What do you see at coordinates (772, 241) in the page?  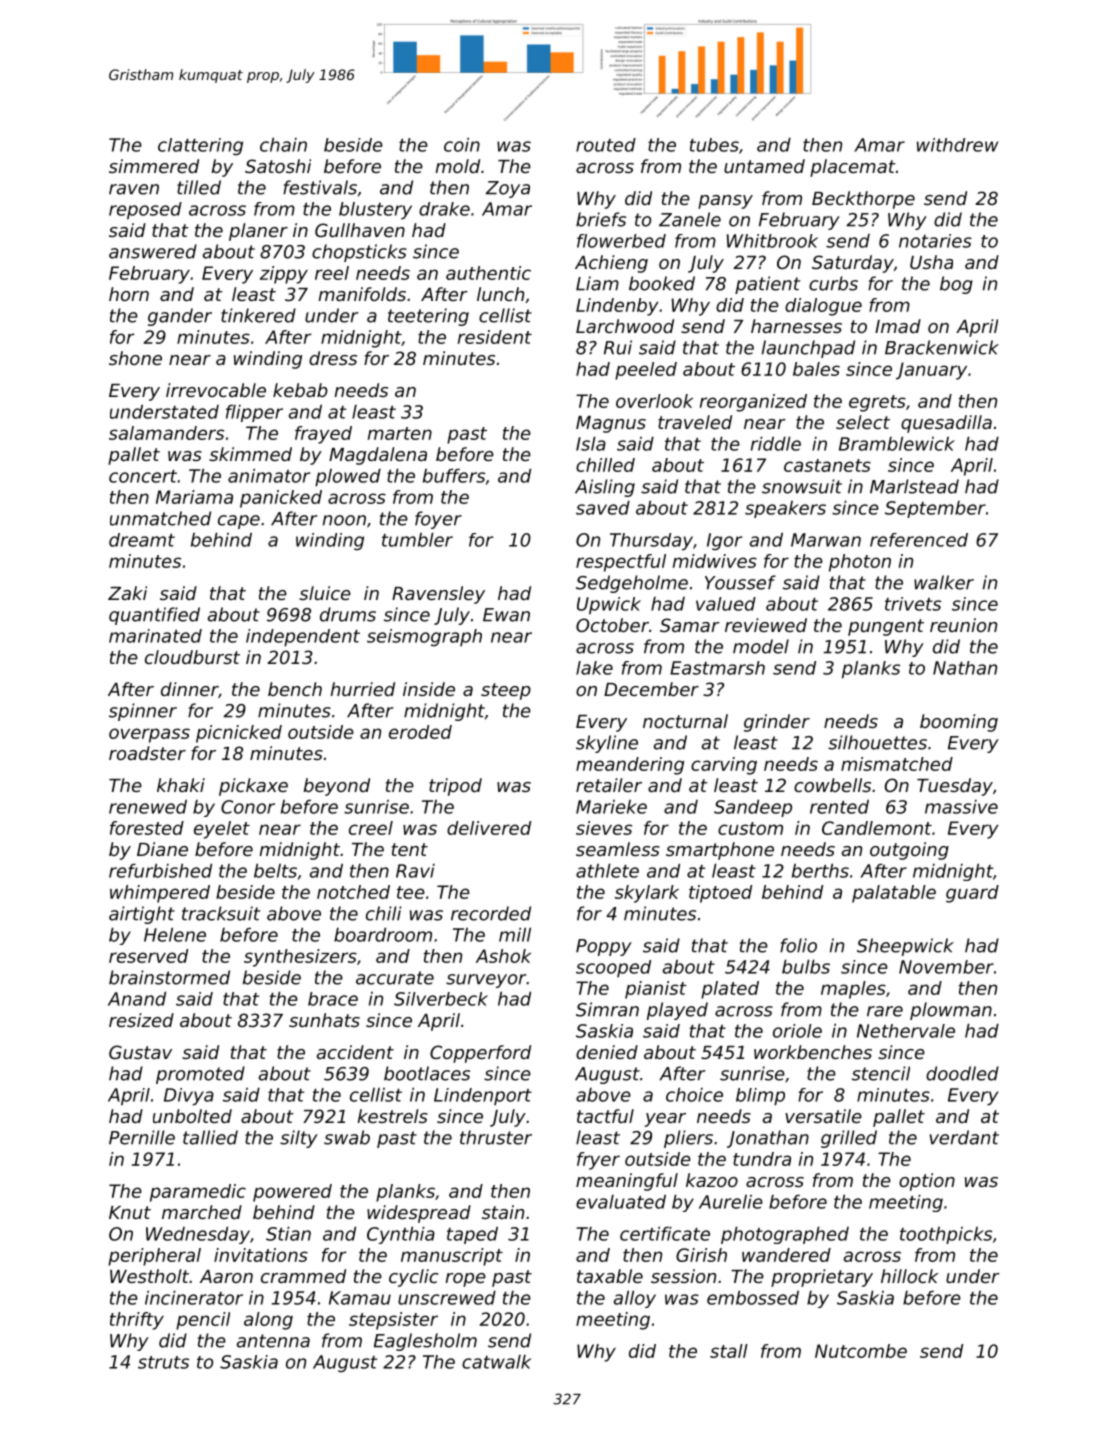 I see `Whitbrook` at bounding box center [772, 241].
